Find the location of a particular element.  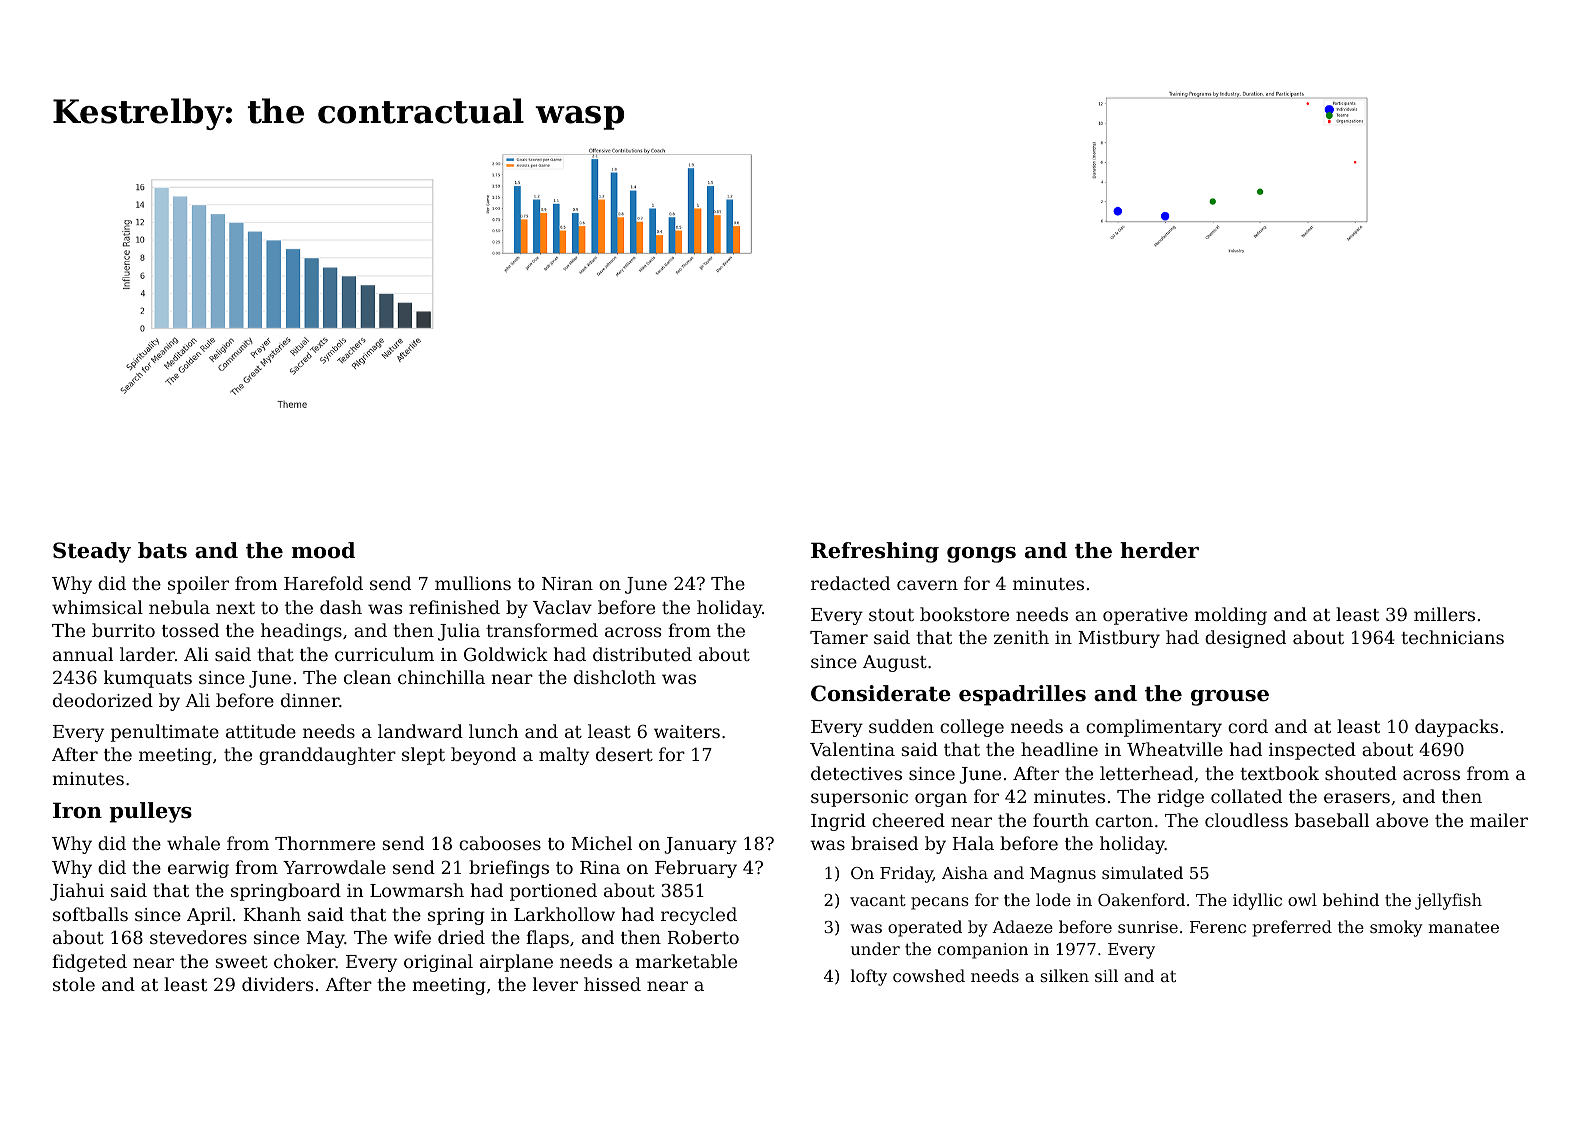

Refreshing is located at coordinates (875, 552).
